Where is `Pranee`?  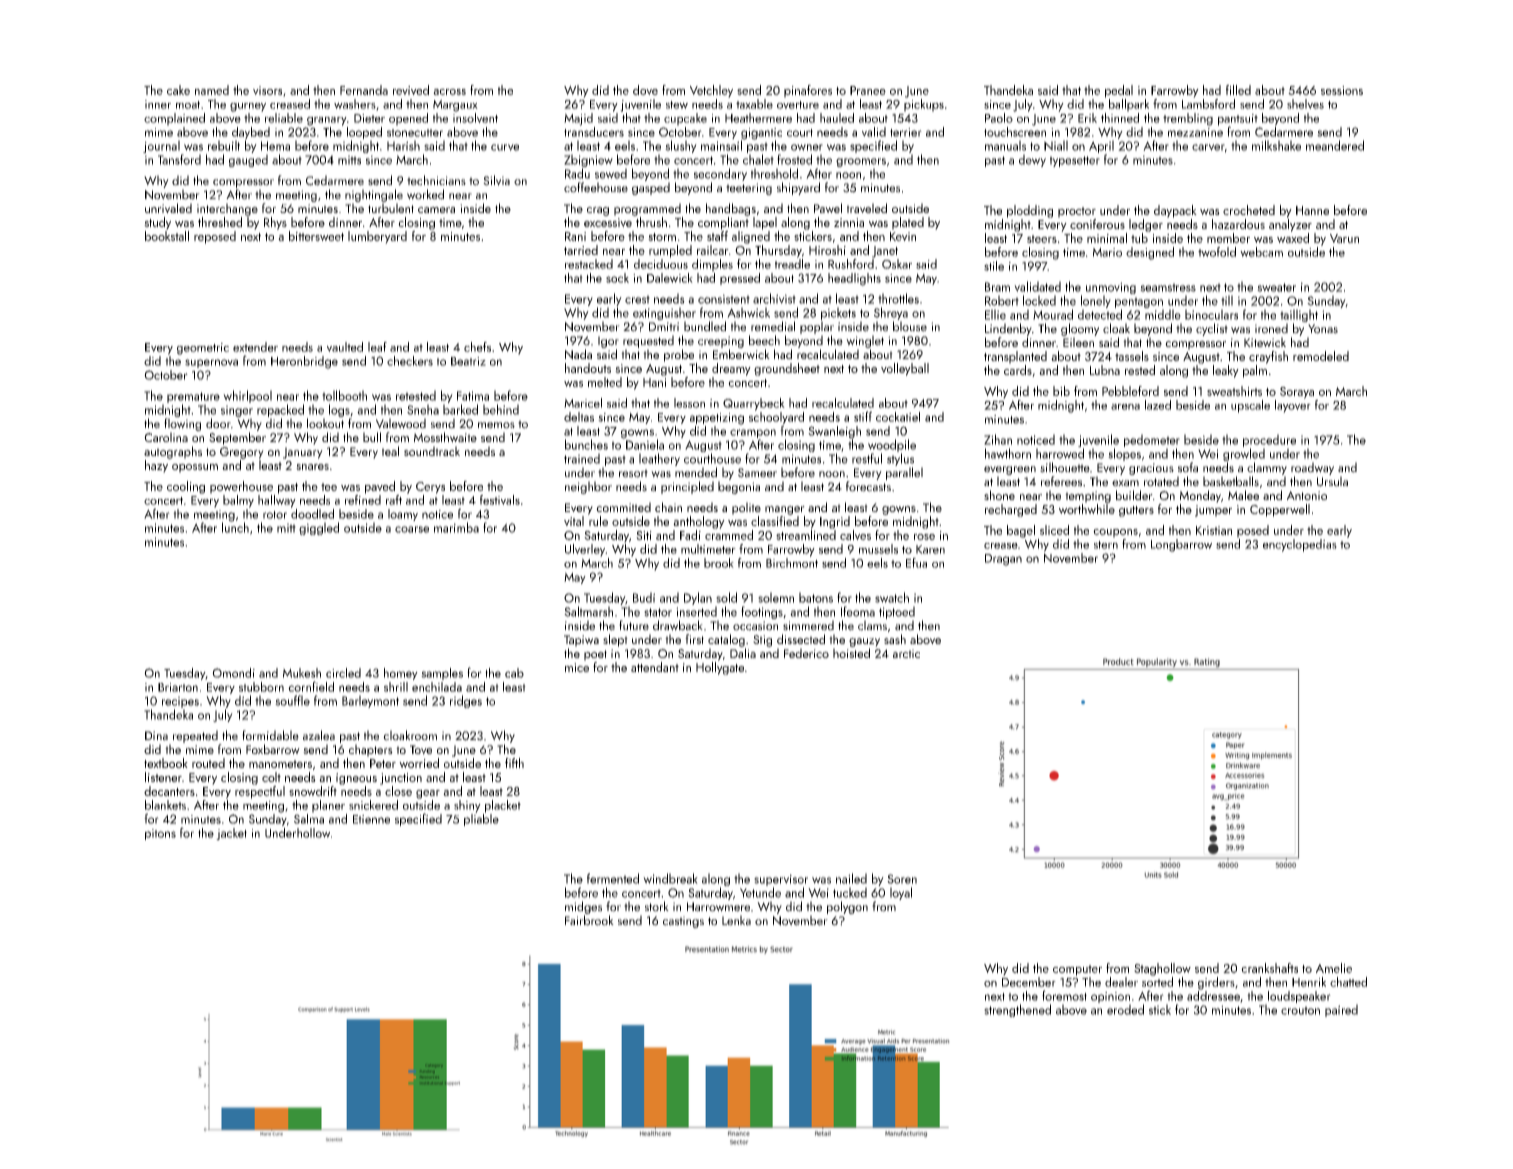
Pranee is located at coordinates (868, 90).
